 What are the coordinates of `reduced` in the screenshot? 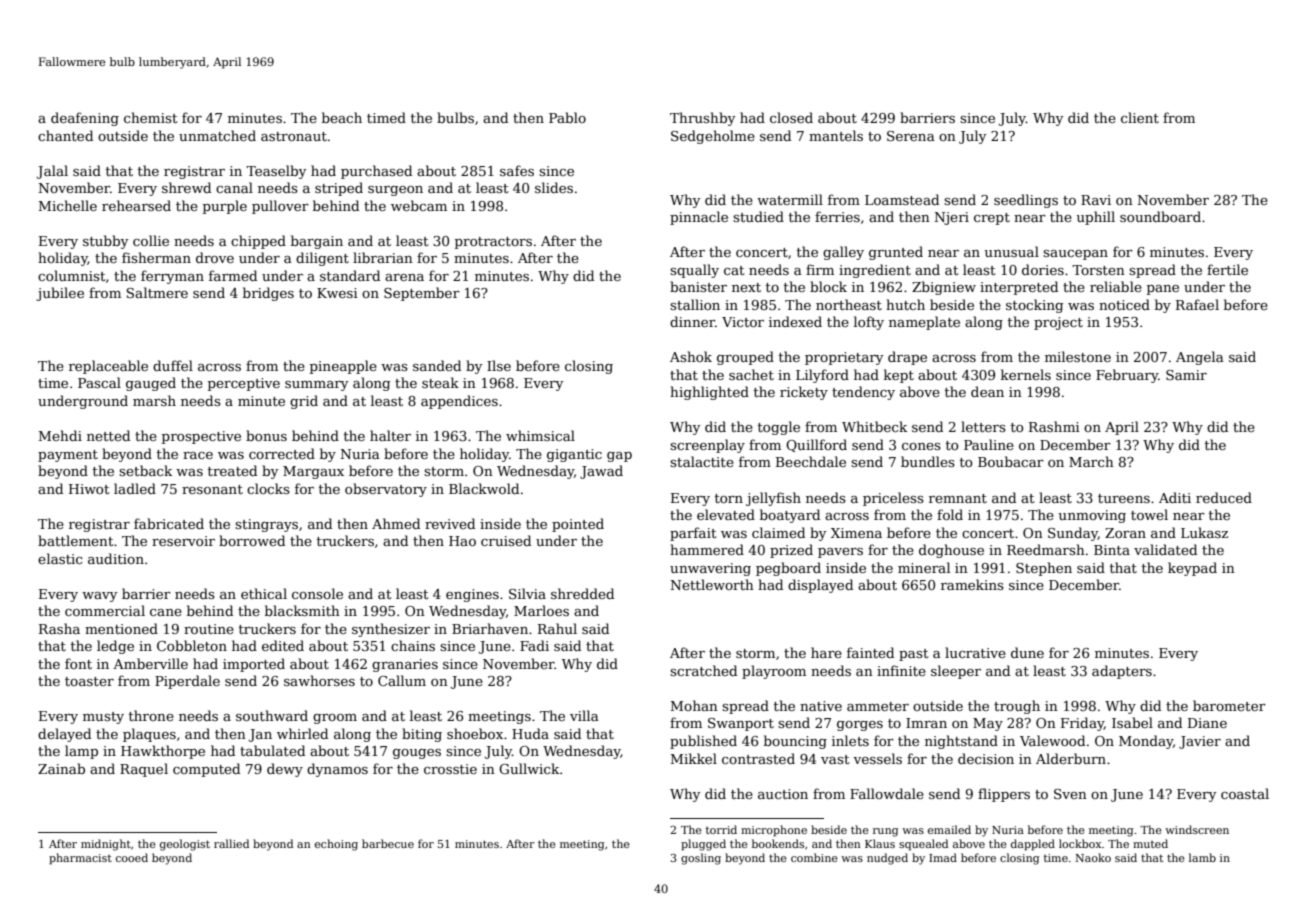 It's located at (1224, 497).
